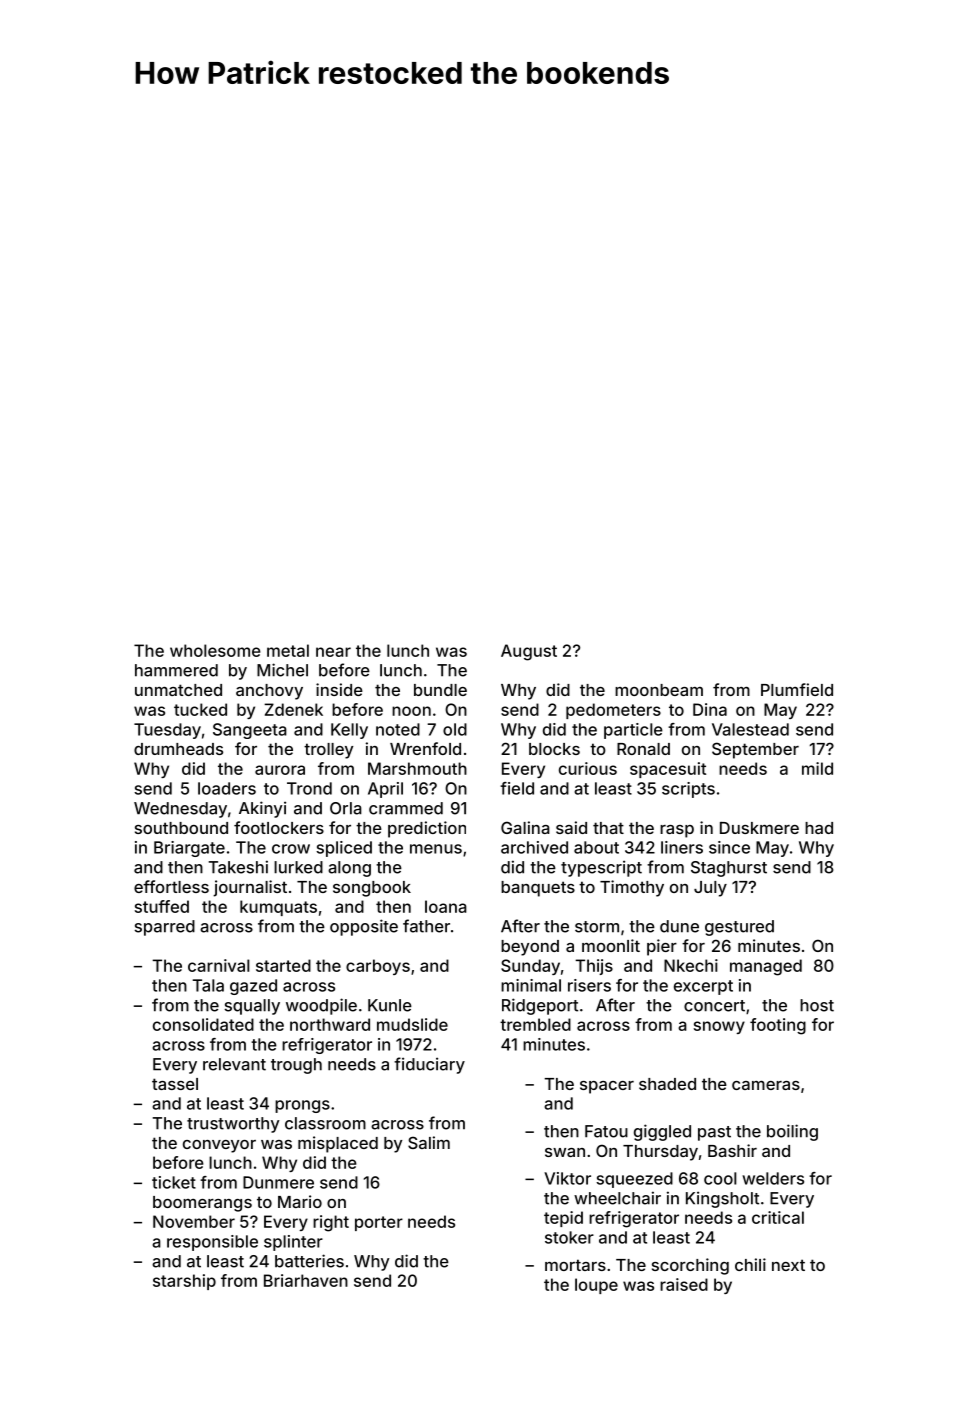 The width and height of the screenshot is (968, 1402). What do you see at coordinates (788, 1265) in the screenshot?
I see `next` at bounding box center [788, 1265].
